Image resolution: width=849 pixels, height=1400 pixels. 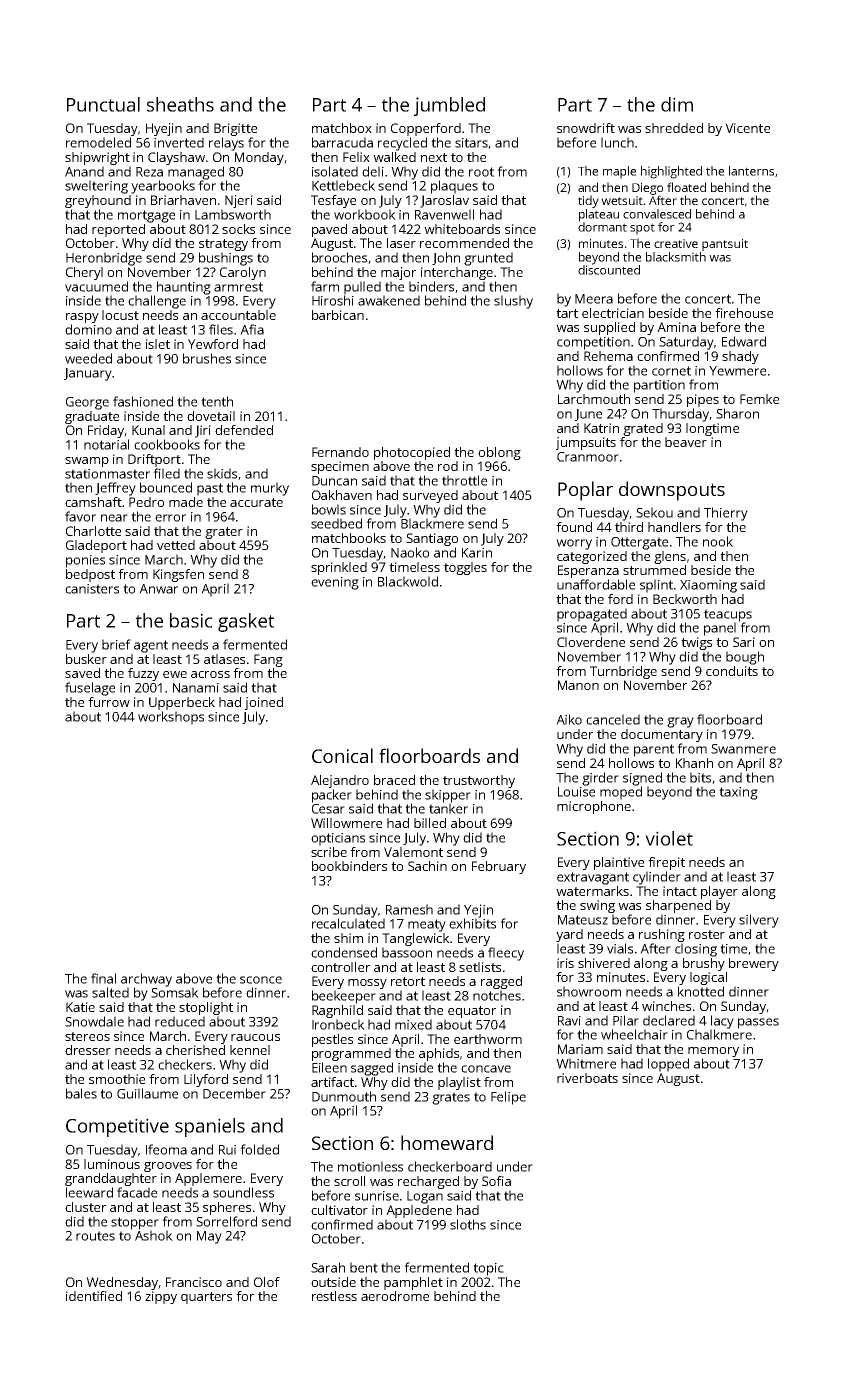 I want to click on slushy, so click(x=513, y=302).
